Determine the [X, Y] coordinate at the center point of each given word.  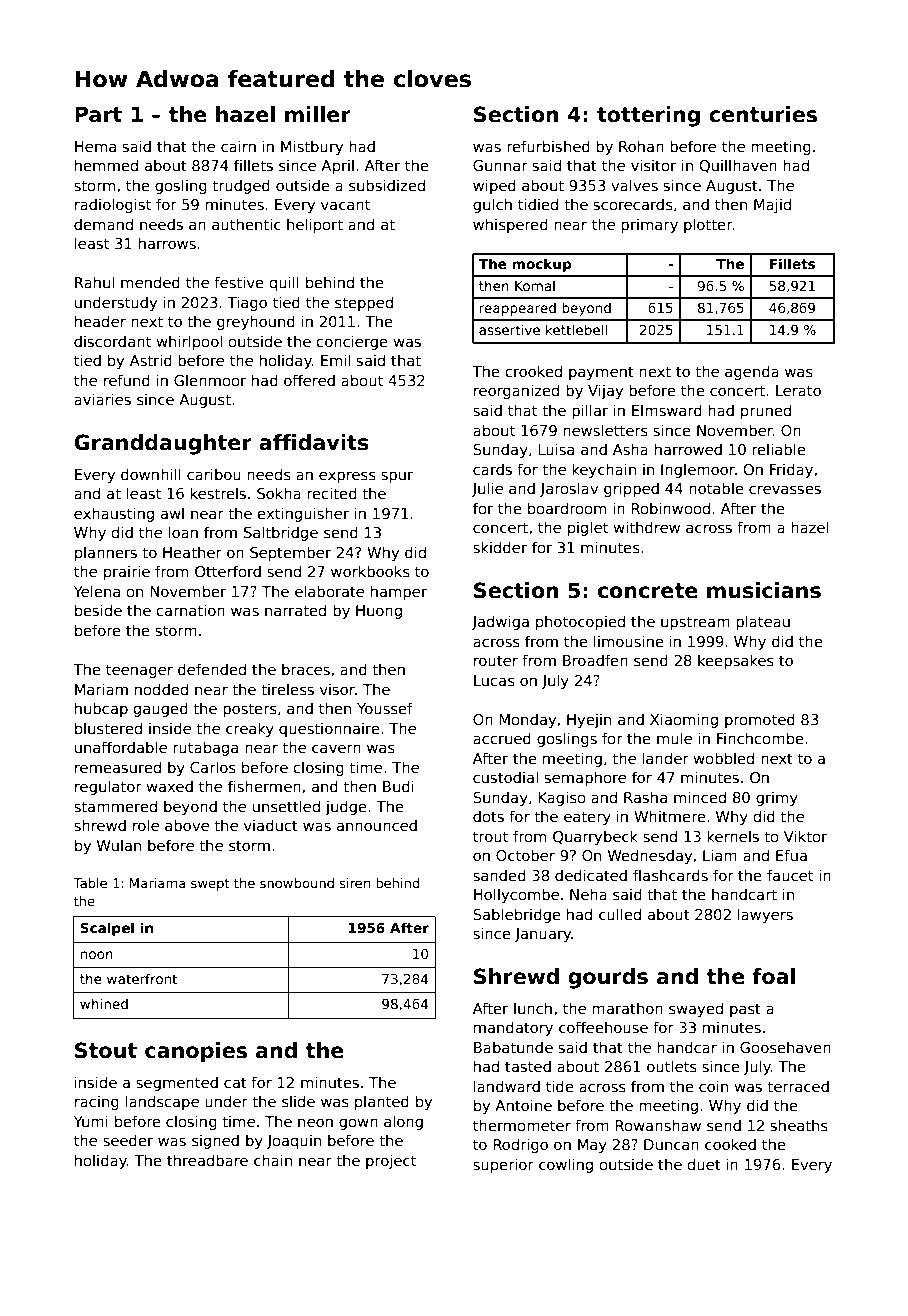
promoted [760, 720]
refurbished [548, 146]
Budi [398, 786]
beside [98, 610]
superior [503, 1165]
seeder [128, 1140]
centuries [763, 114]
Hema [95, 146]
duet [704, 1164]
